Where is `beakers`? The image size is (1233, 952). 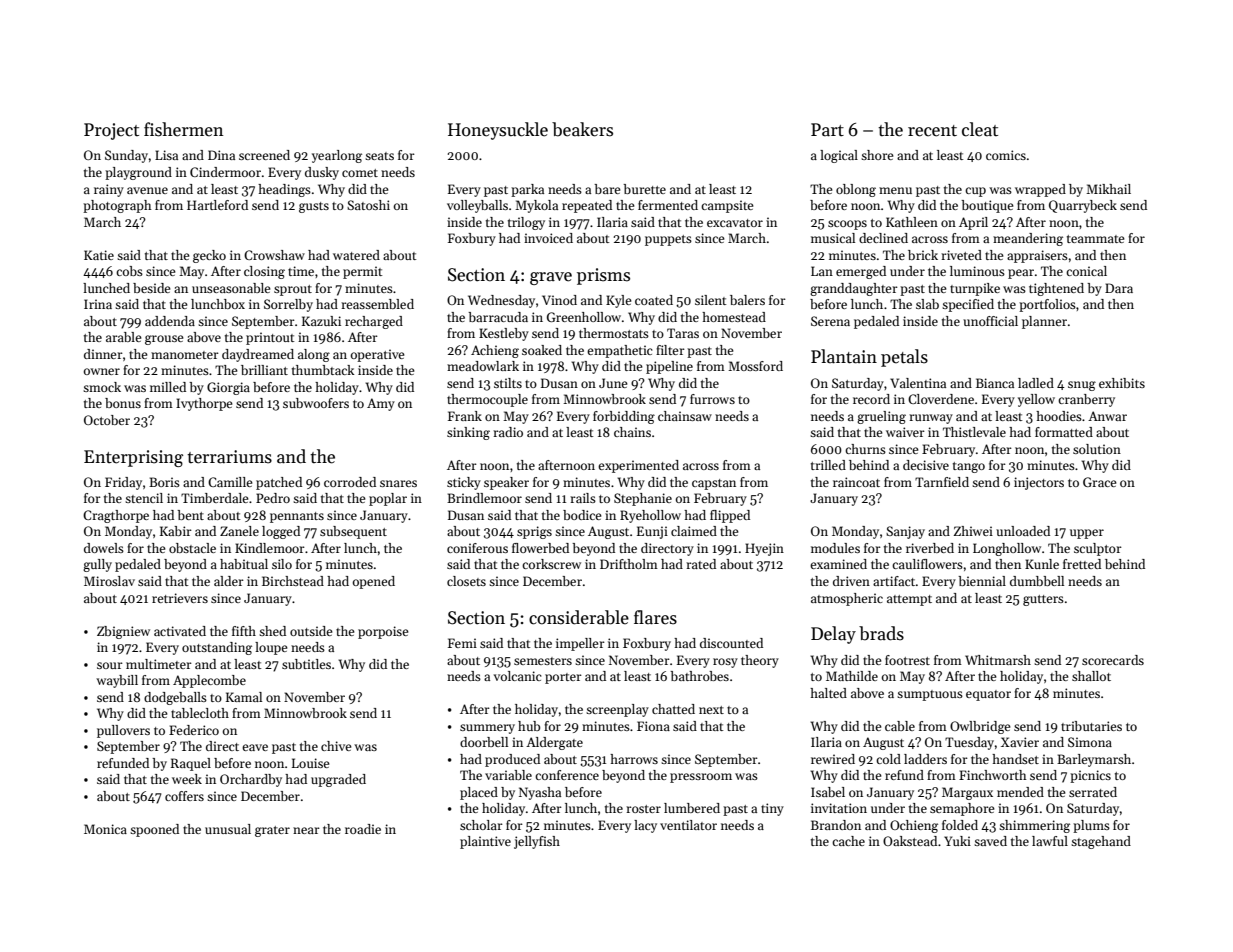
beakers is located at coordinates (582, 129).
